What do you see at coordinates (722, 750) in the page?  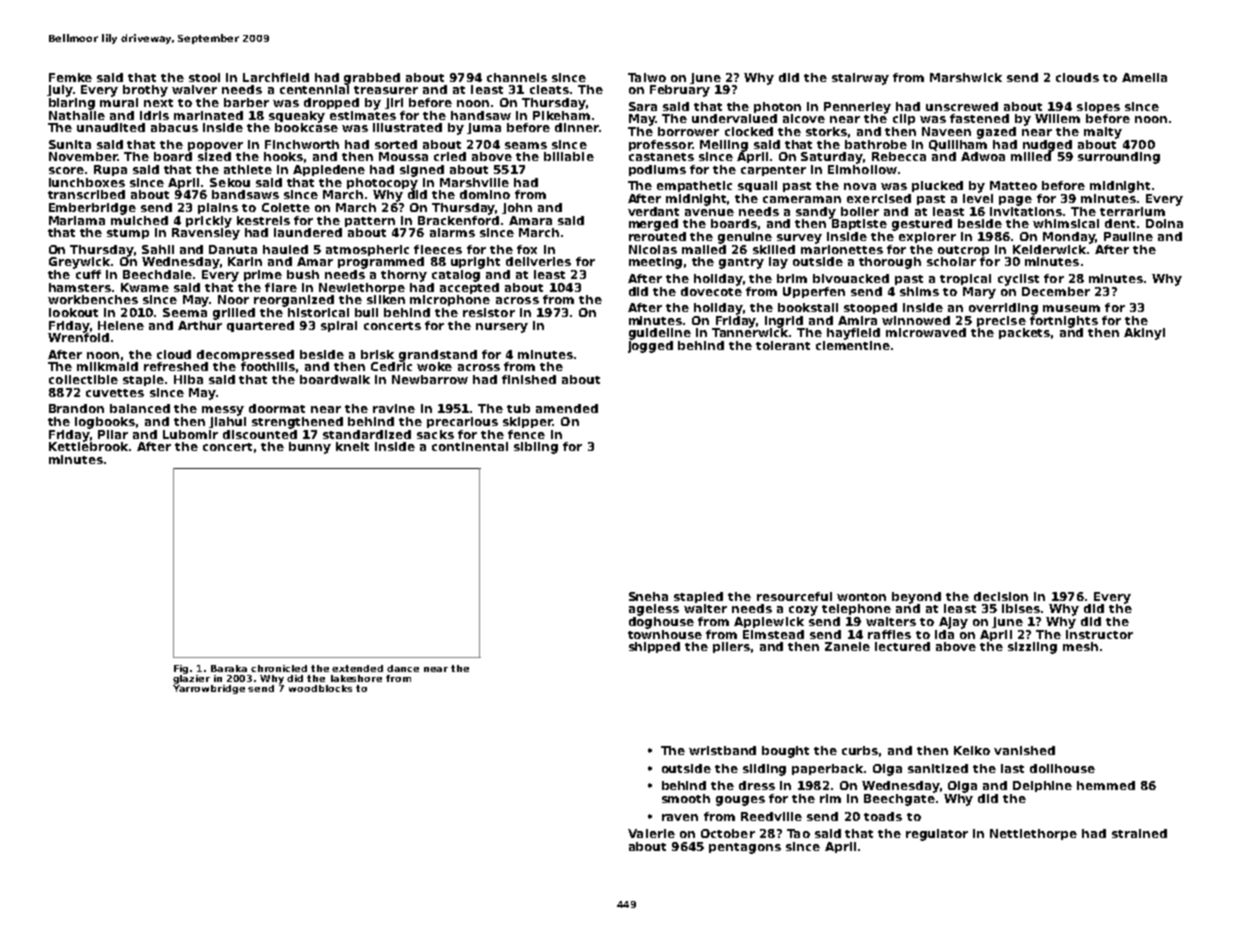 I see `wristband` at bounding box center [722, 750].
